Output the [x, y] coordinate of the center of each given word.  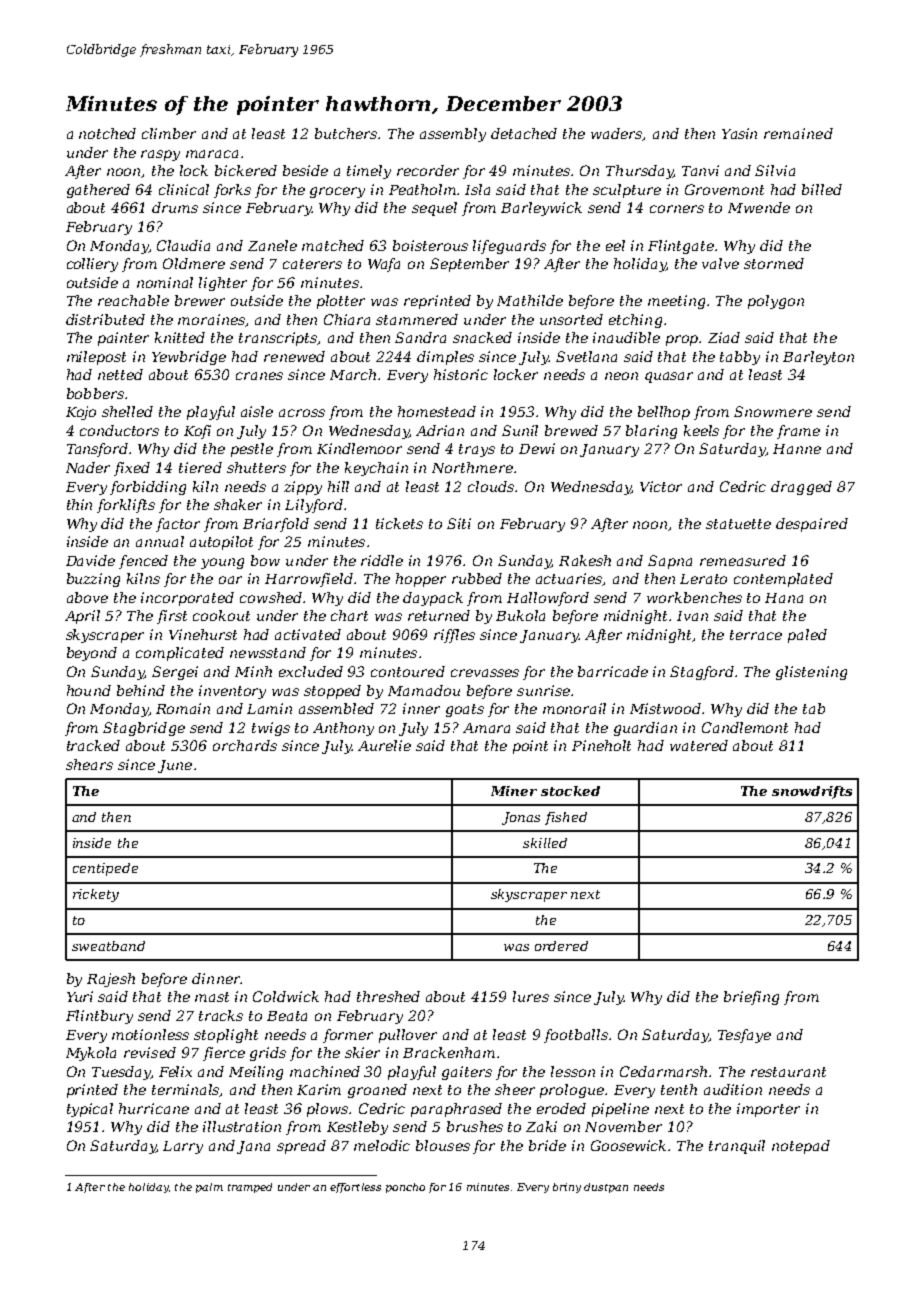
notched [107, 133]
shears [89, 764]
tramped [250, 1188]
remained [798, 133]
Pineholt [601, 745]
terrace [756, 635]
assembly [453, 135]
